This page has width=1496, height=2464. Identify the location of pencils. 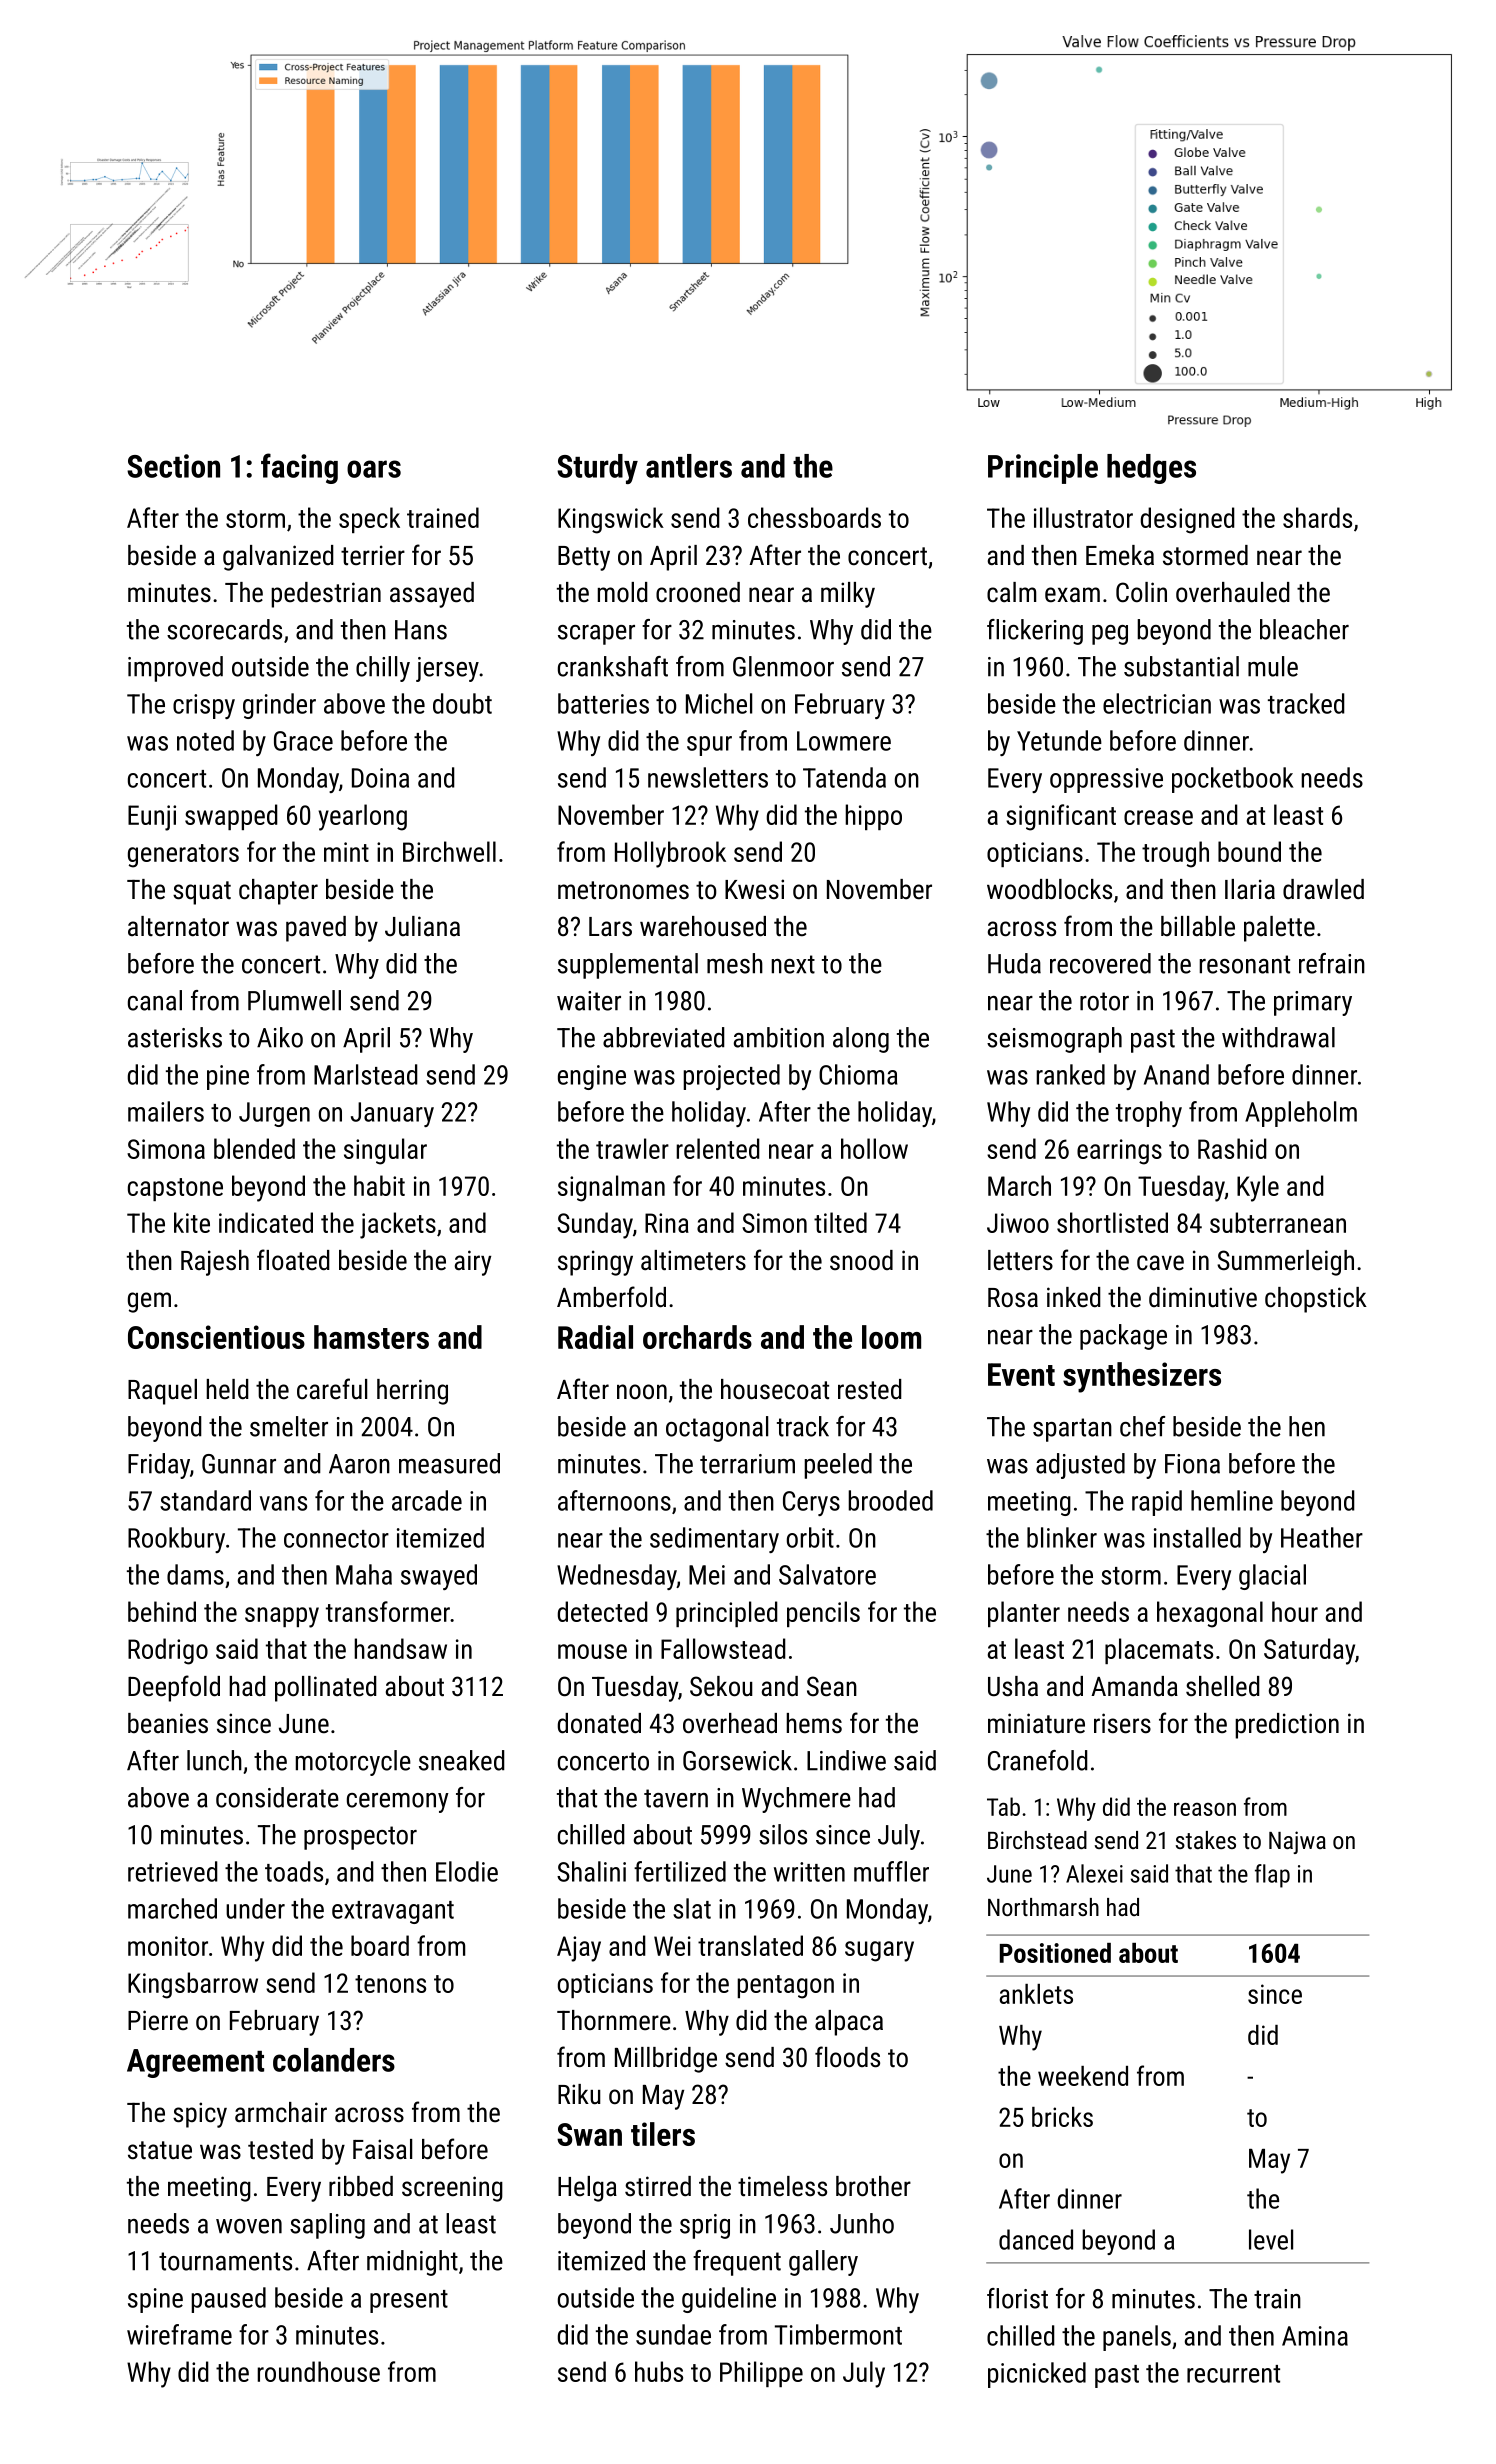
(823, 1614).
